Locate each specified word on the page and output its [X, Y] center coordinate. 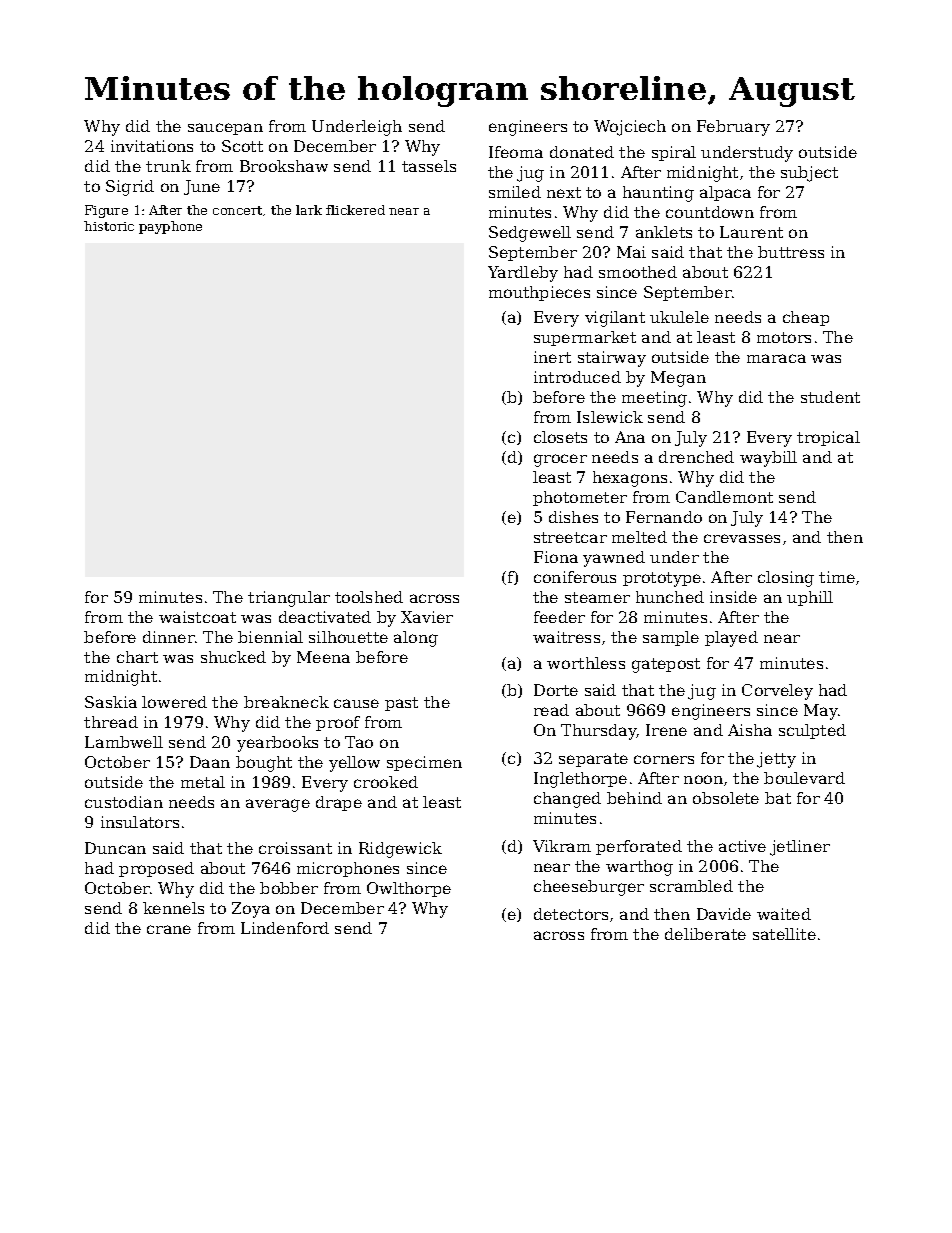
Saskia [111, 702]
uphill [810, 598]
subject [809, 174]
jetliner [800, 848]
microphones [348, 869]
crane [169, 929]
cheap [806, 318]
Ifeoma [516, 152]
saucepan [225, 129]
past [401, 704]
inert [552, 357]
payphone [170, 227]
